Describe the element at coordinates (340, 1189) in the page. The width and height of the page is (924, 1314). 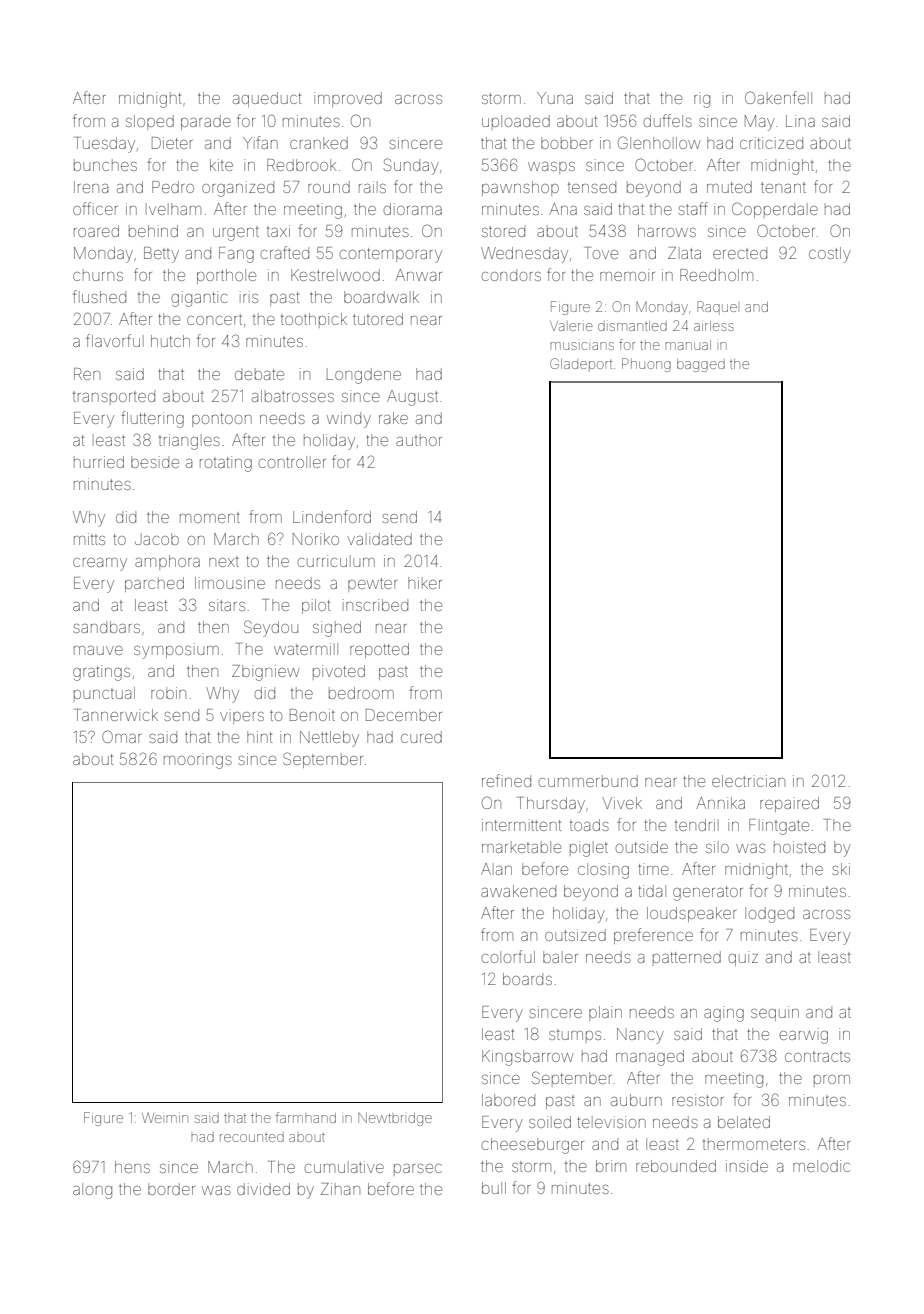
I see `Zihan` at that location.
